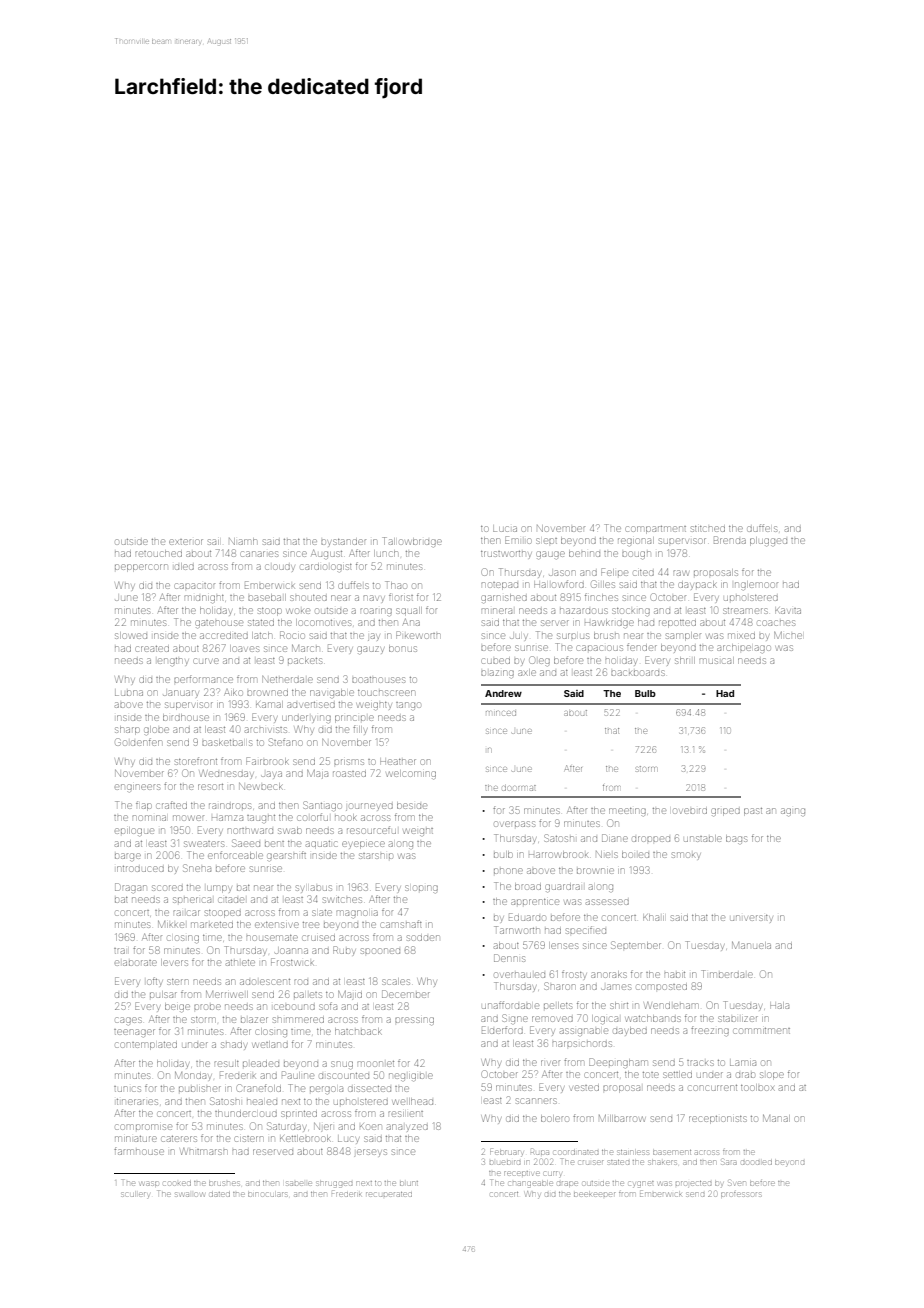 This screenshot has height=1308, width=924. I want to click on extensive, so click(277, 925).
